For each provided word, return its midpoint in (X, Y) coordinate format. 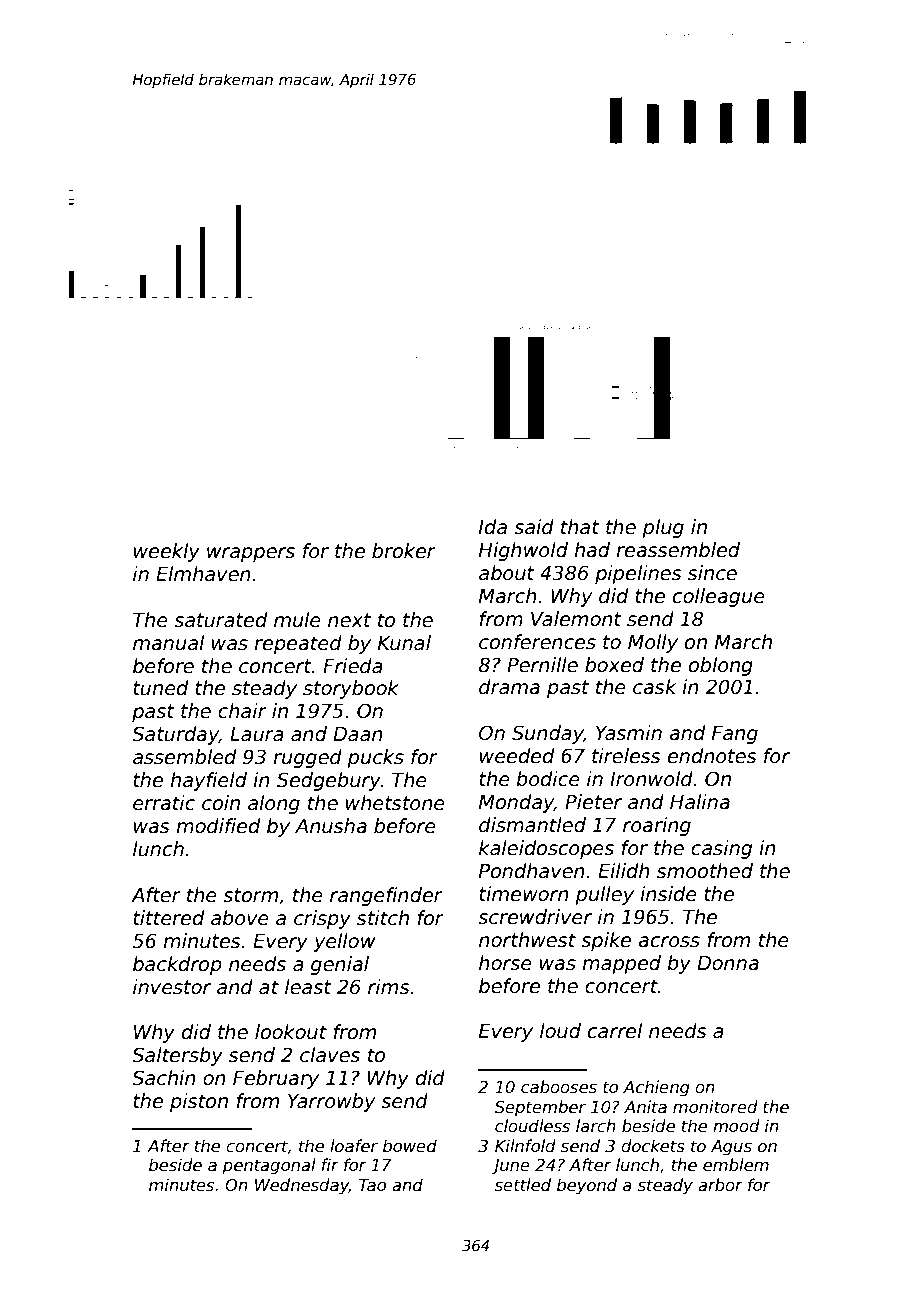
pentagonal (269, 1166)
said (534, 527)
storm (250, 895)
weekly (167, 552)
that (580, 527)
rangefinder (386, 896)
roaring (657, 826)
